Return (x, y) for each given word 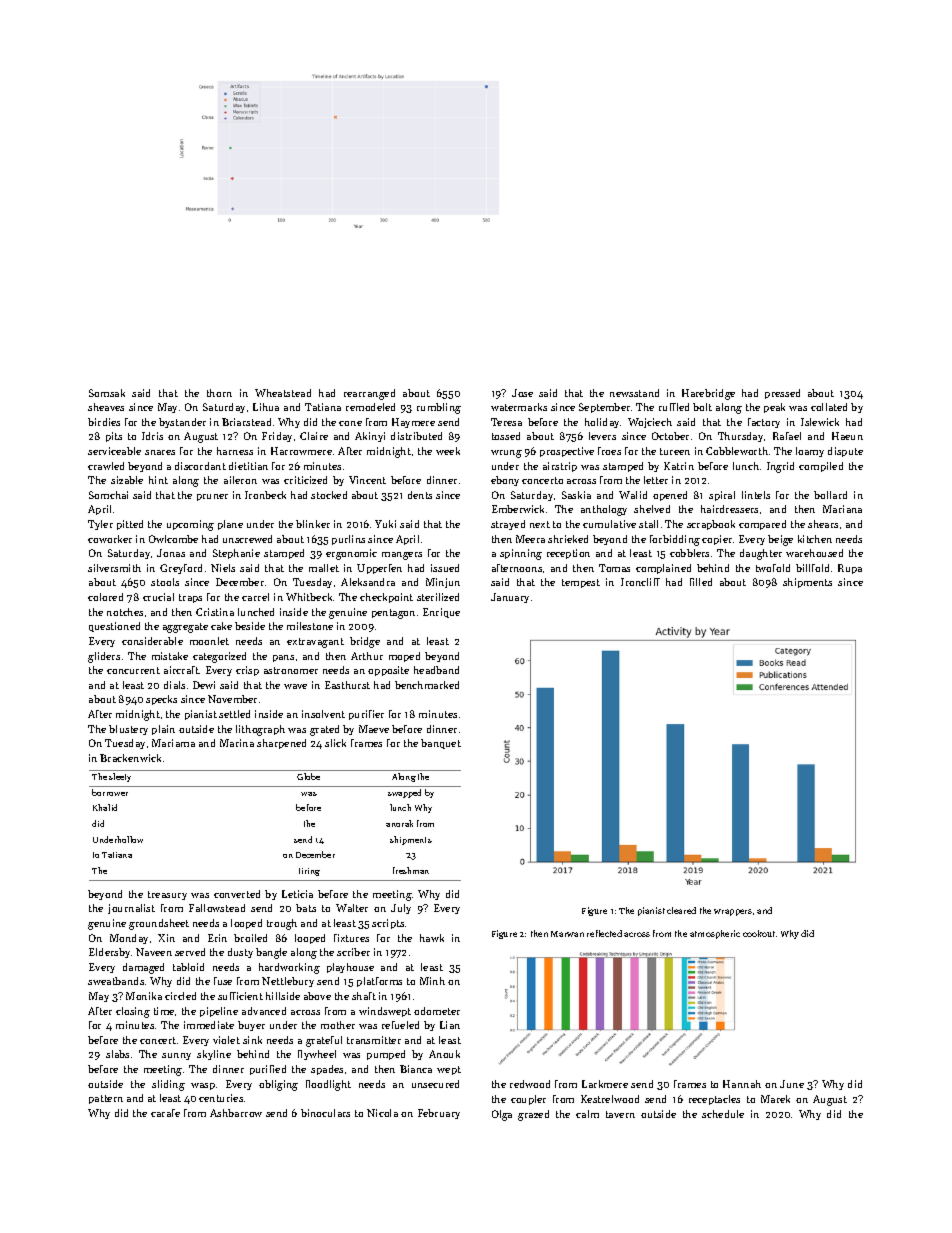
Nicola (382, 1113)
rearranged (369, 394)
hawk (432, 938)
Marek (775, 1099)
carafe (165, 1113)
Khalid (105, 807)
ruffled (674, 407)
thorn (219, 393)
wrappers (733, 912)
